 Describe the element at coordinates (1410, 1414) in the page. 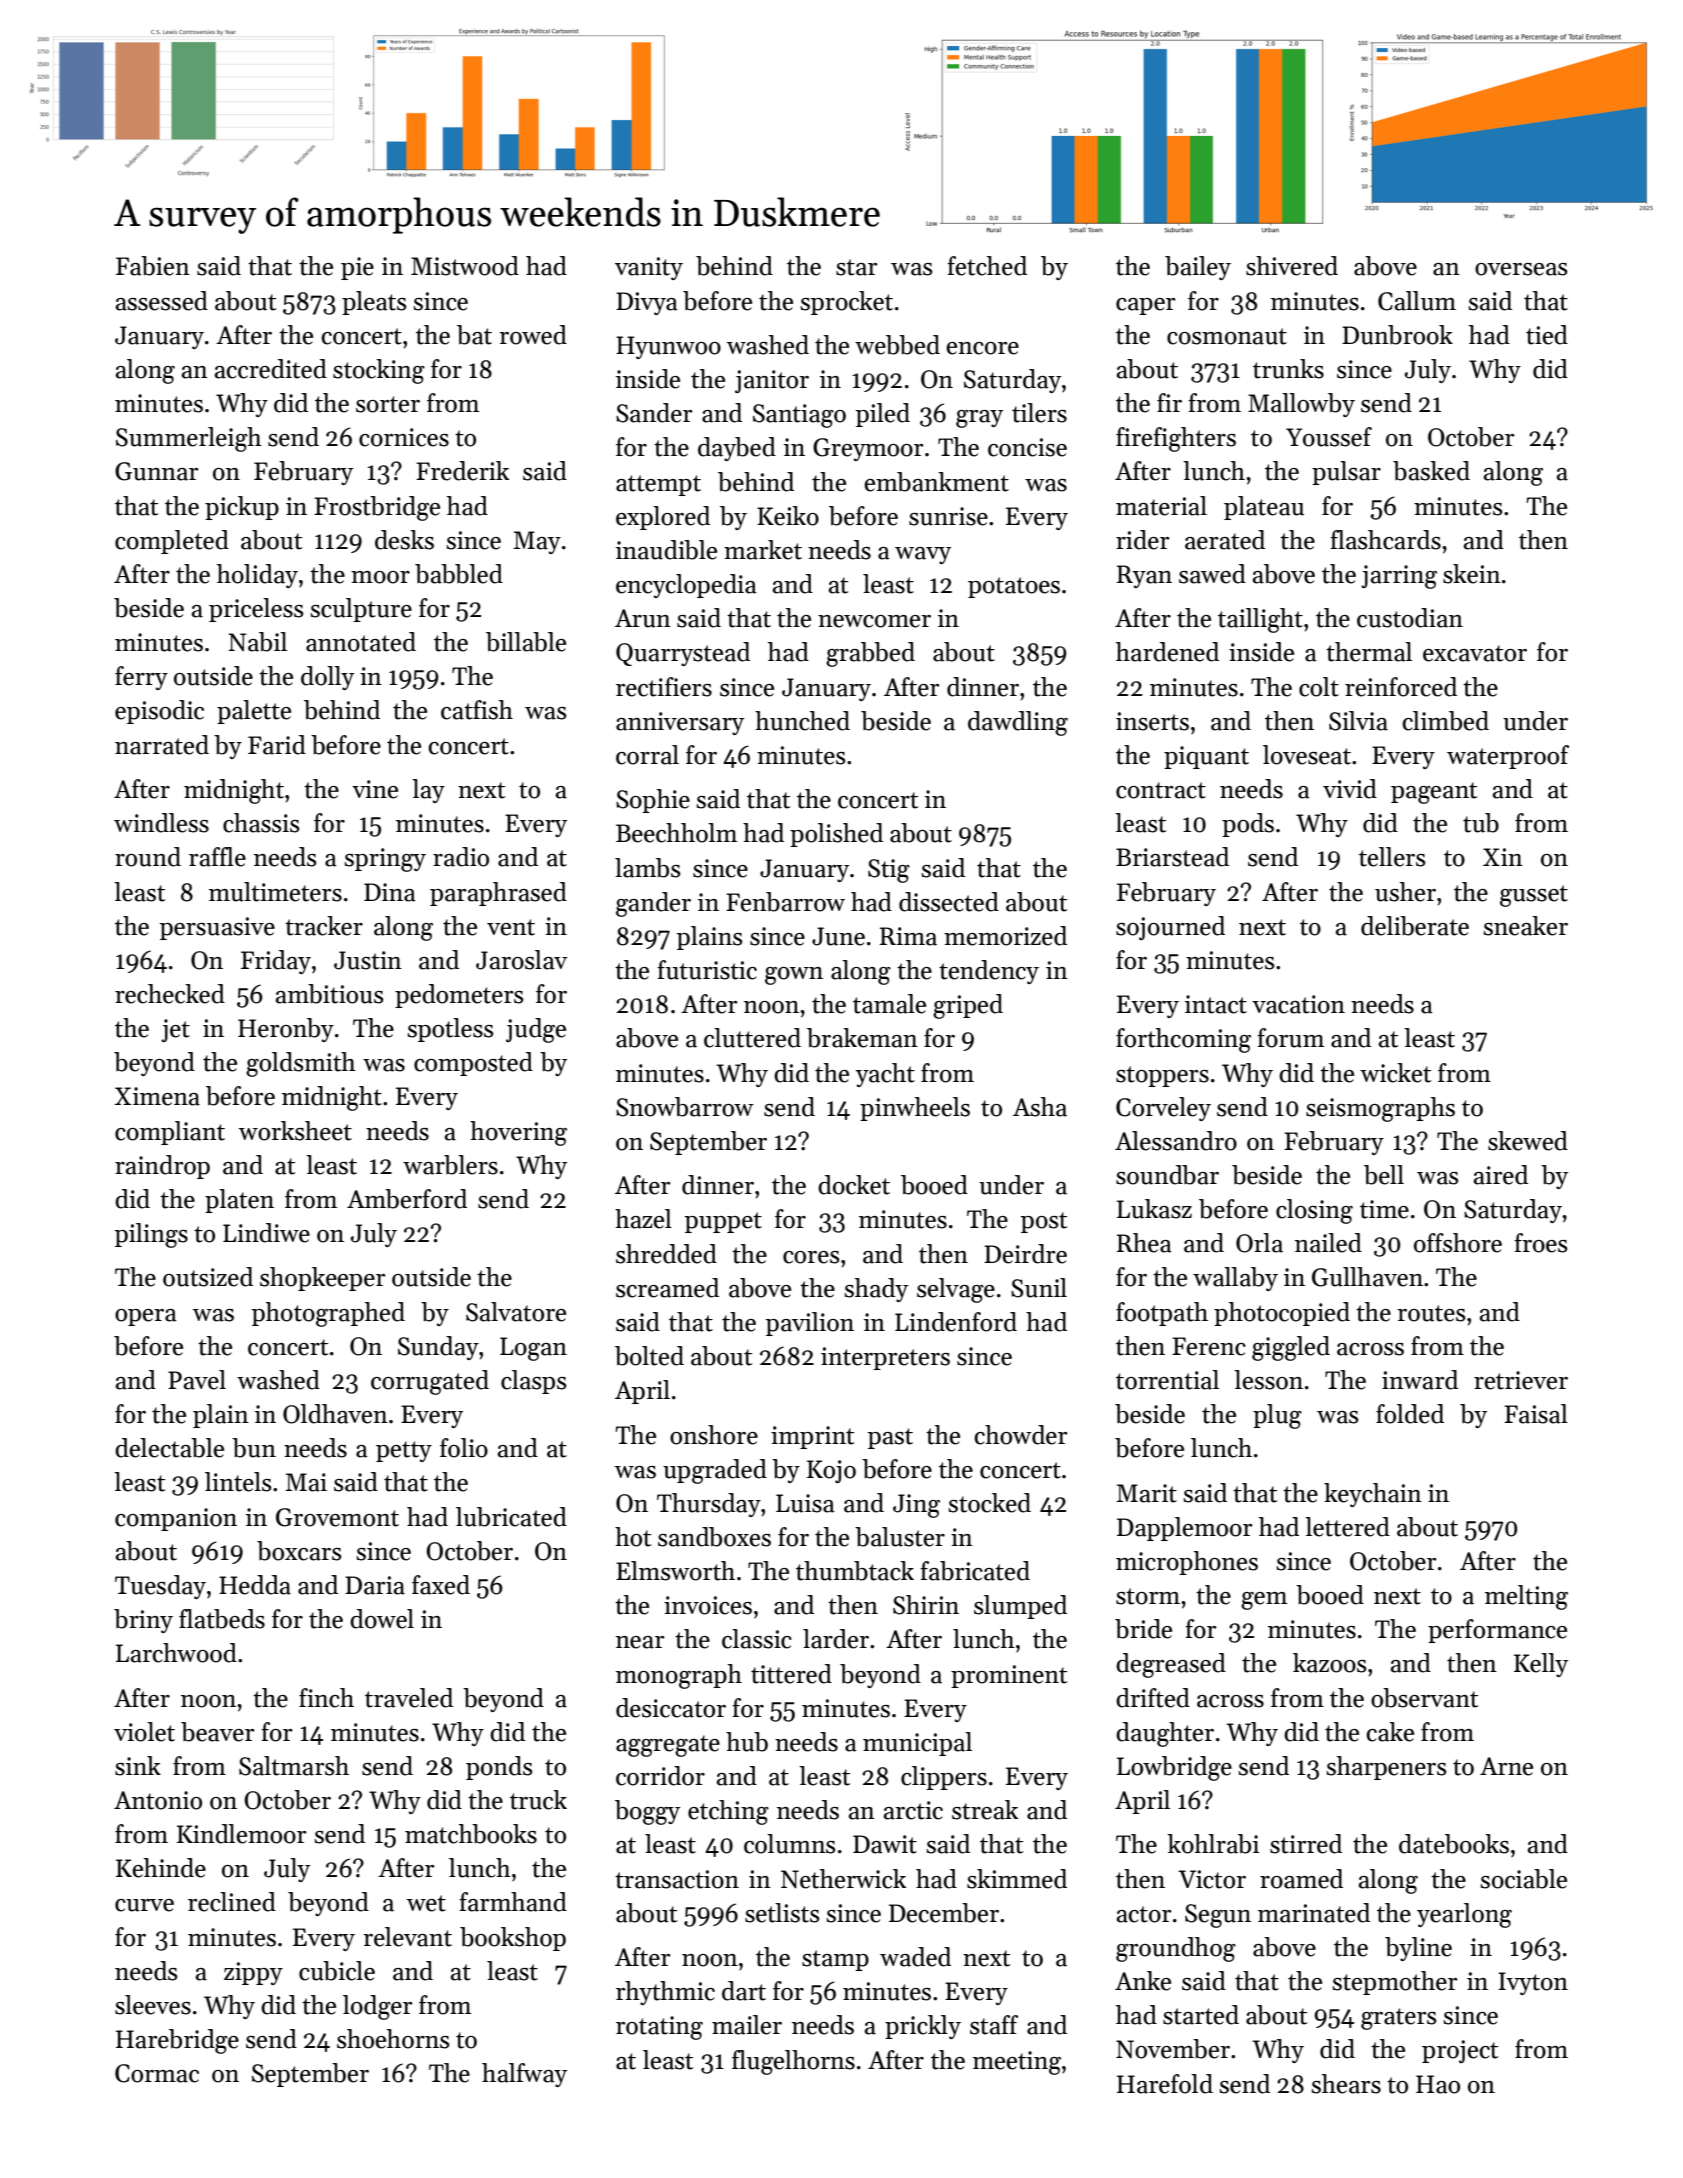

I see `folded` at that location.
